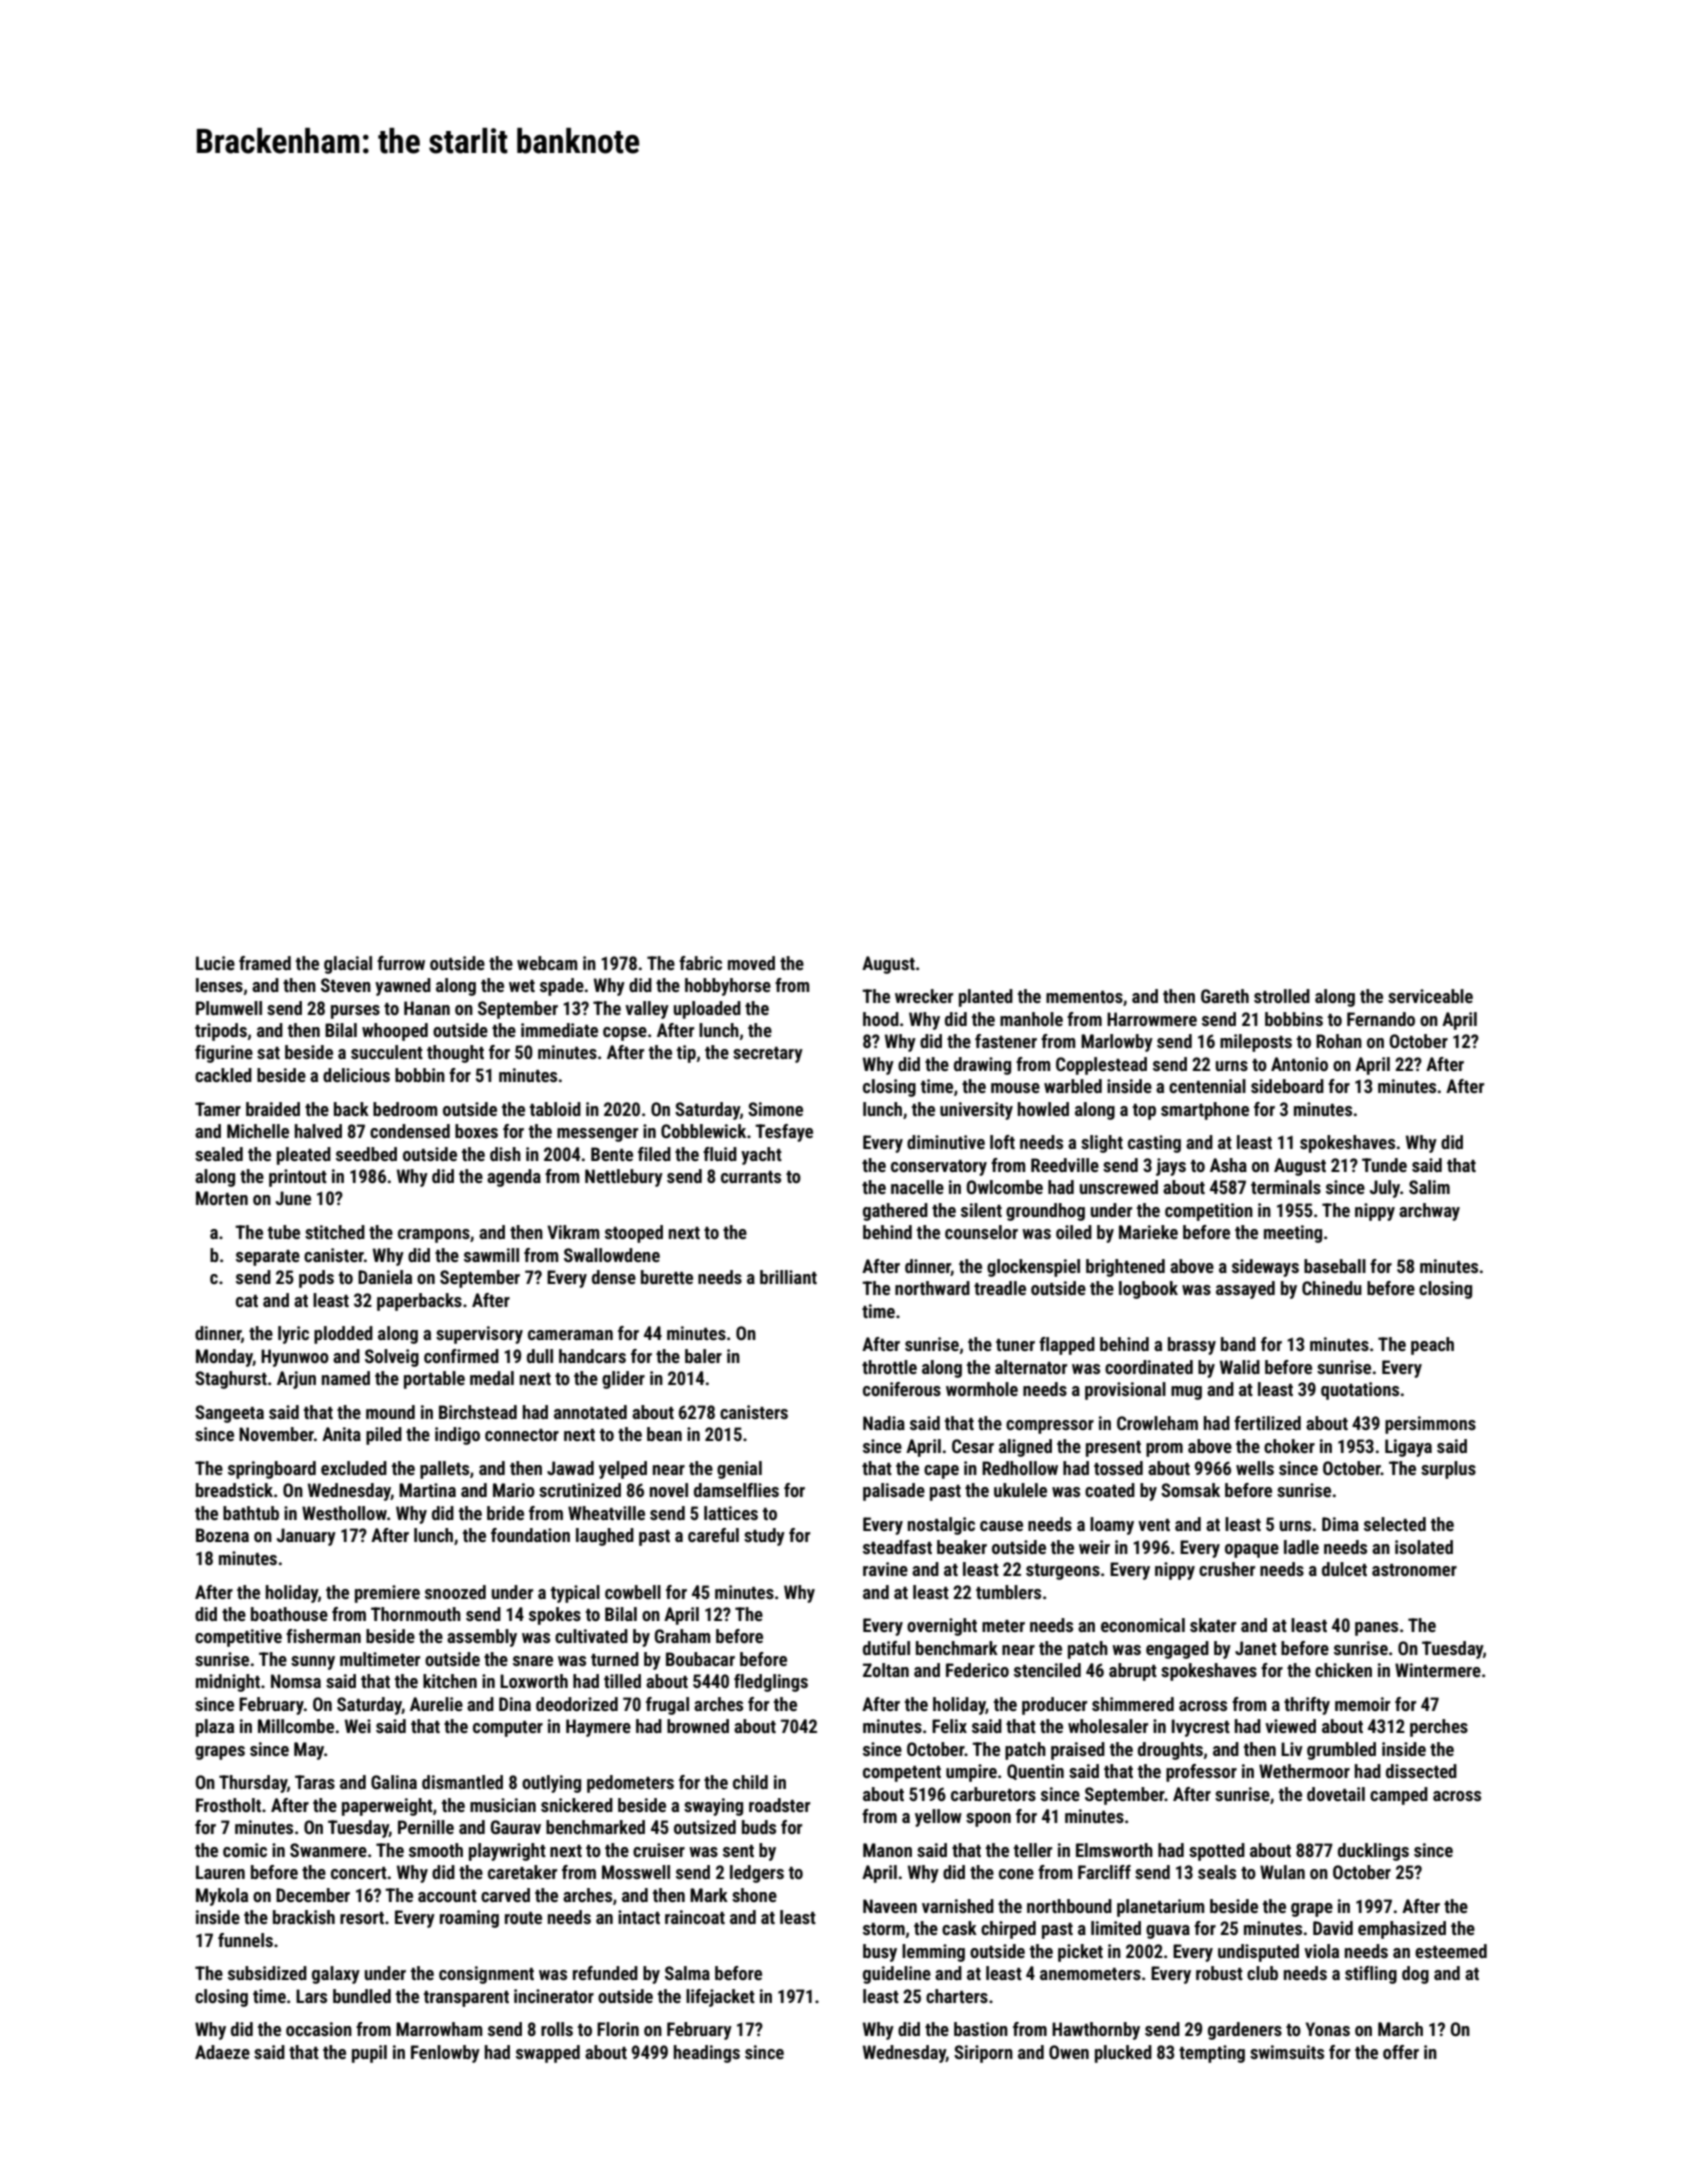 The width and height of the screenshot is (1683, 2178). Describe the element at coordinates (1430, 996) in the screenshot. I see `serviceable` at that location.
